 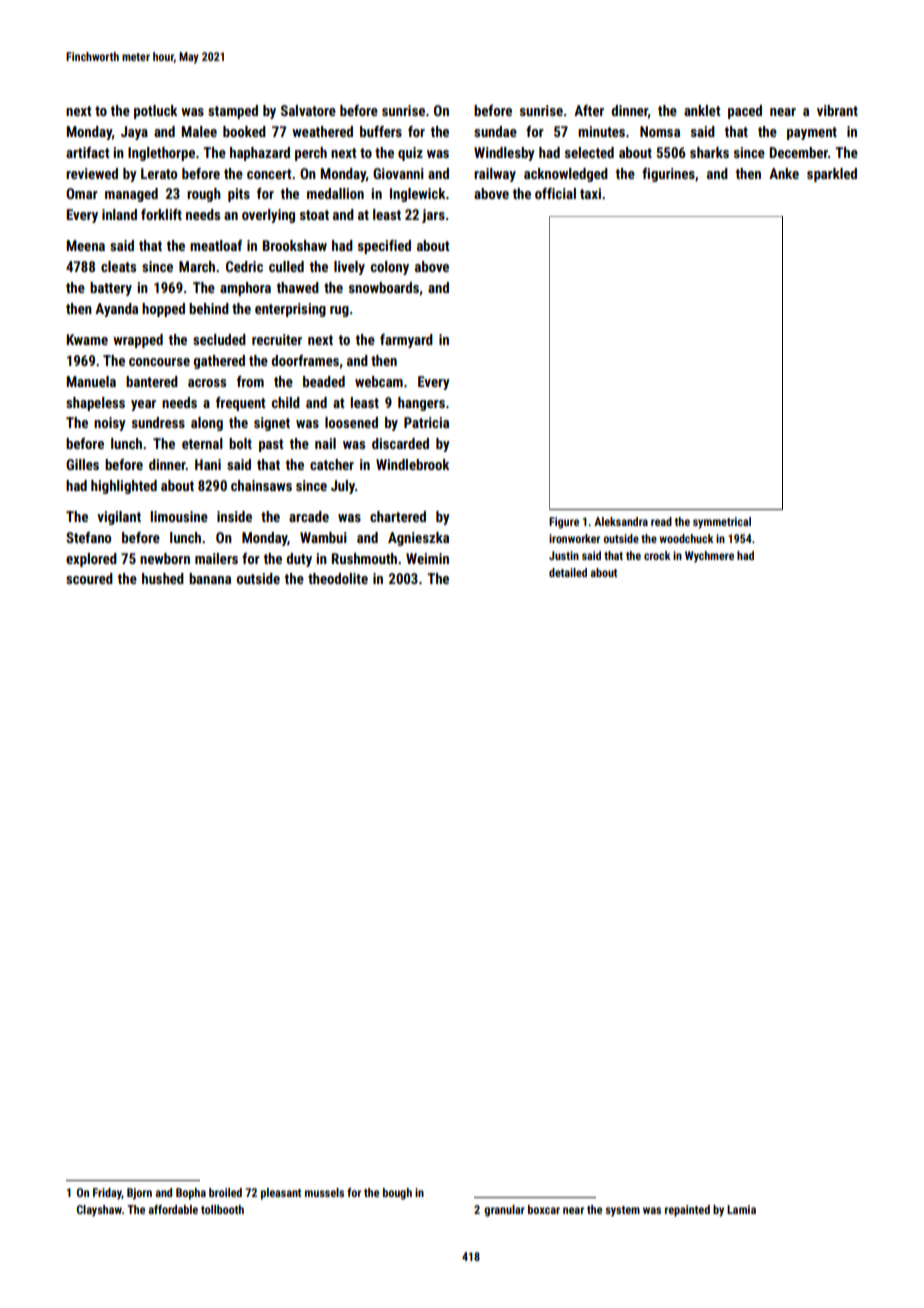 I want to click on bough, so click(x=397, y=1194).
